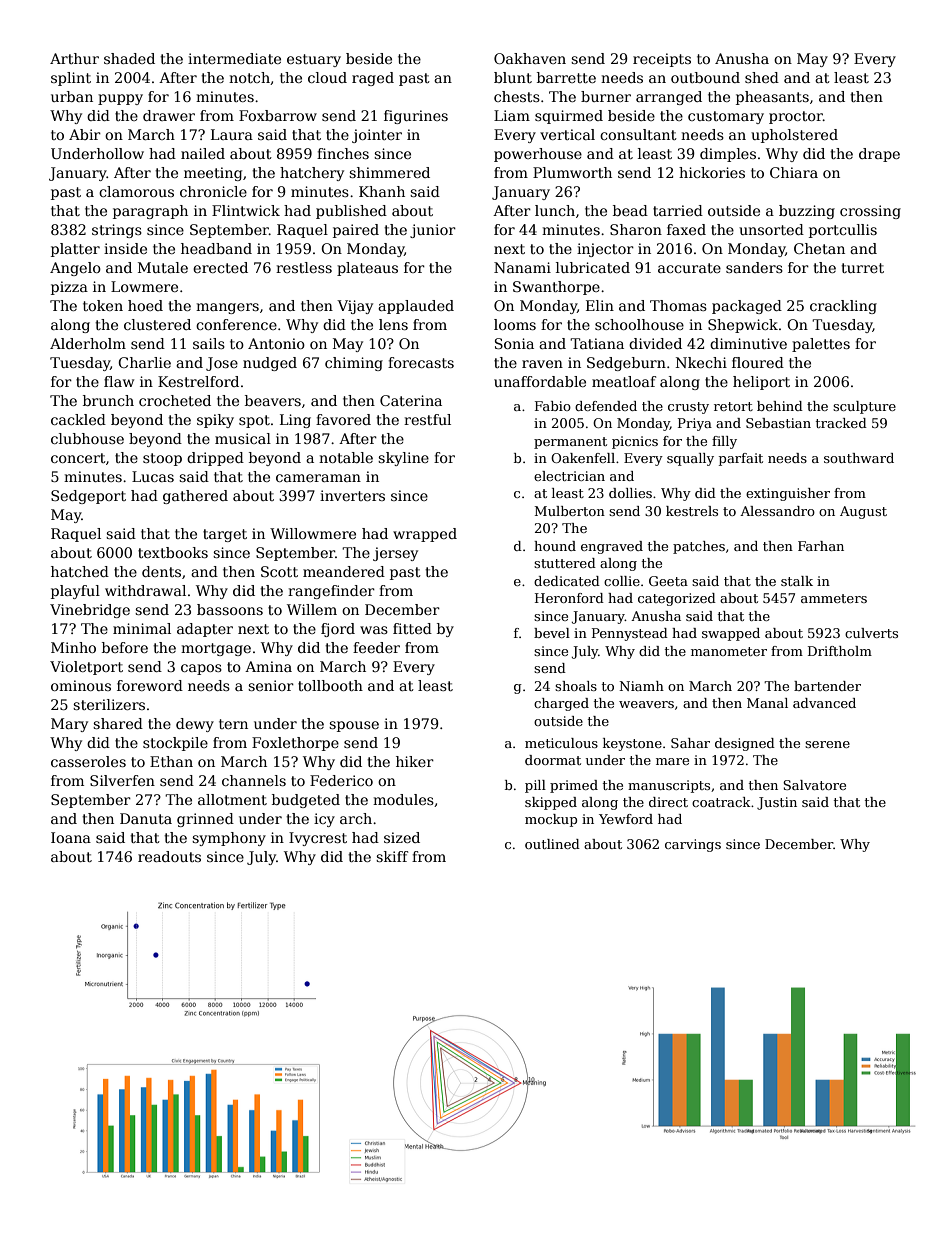 The image size is (952, 1233). Describe the element at coordinates (215, 459) in the screenshot. I see `dripped` at that location.
